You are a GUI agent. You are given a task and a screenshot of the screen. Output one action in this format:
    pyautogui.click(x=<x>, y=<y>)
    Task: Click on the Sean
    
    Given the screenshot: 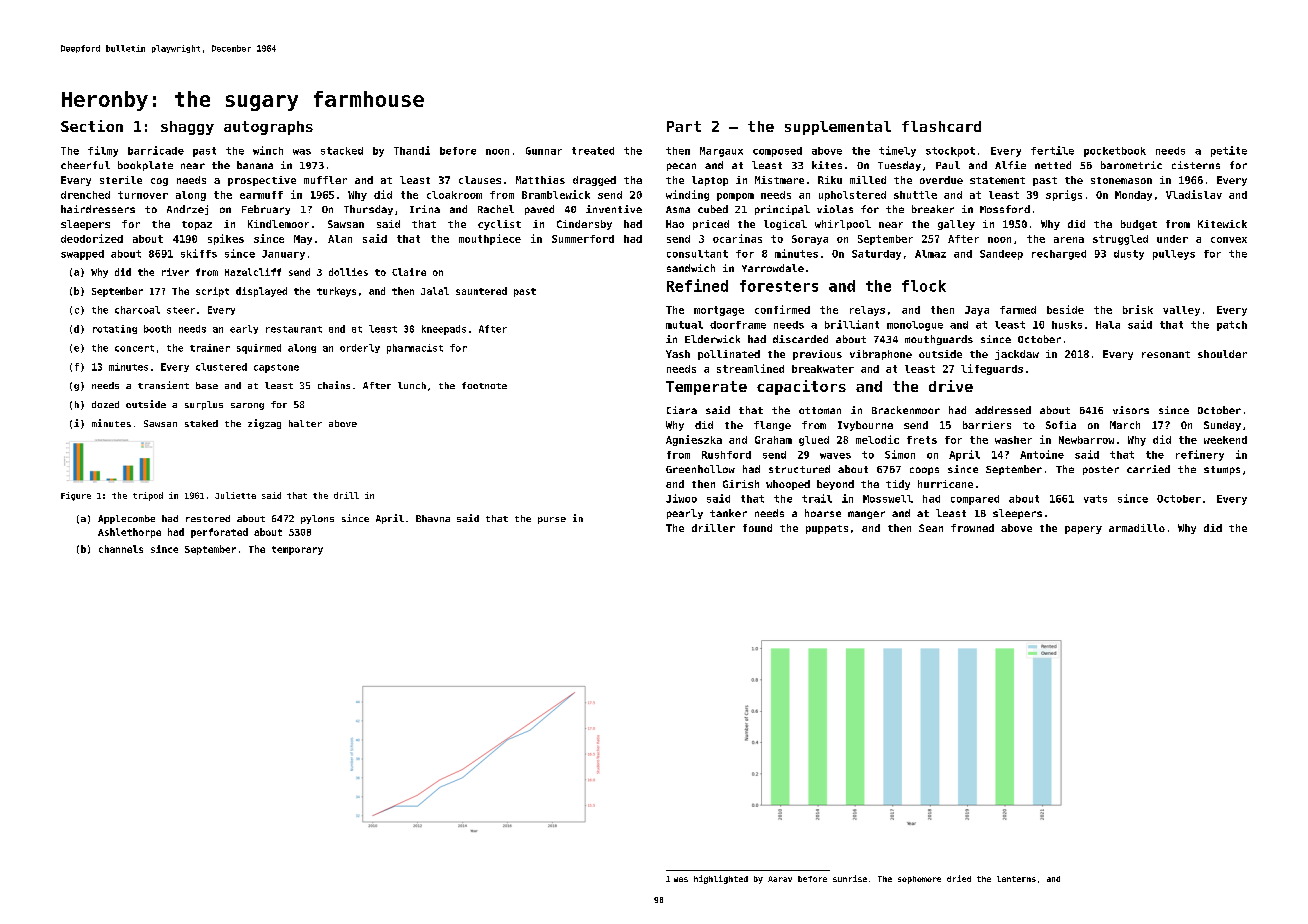 What is the action you would take?
    pyautogui.click(x=931, y=528)
